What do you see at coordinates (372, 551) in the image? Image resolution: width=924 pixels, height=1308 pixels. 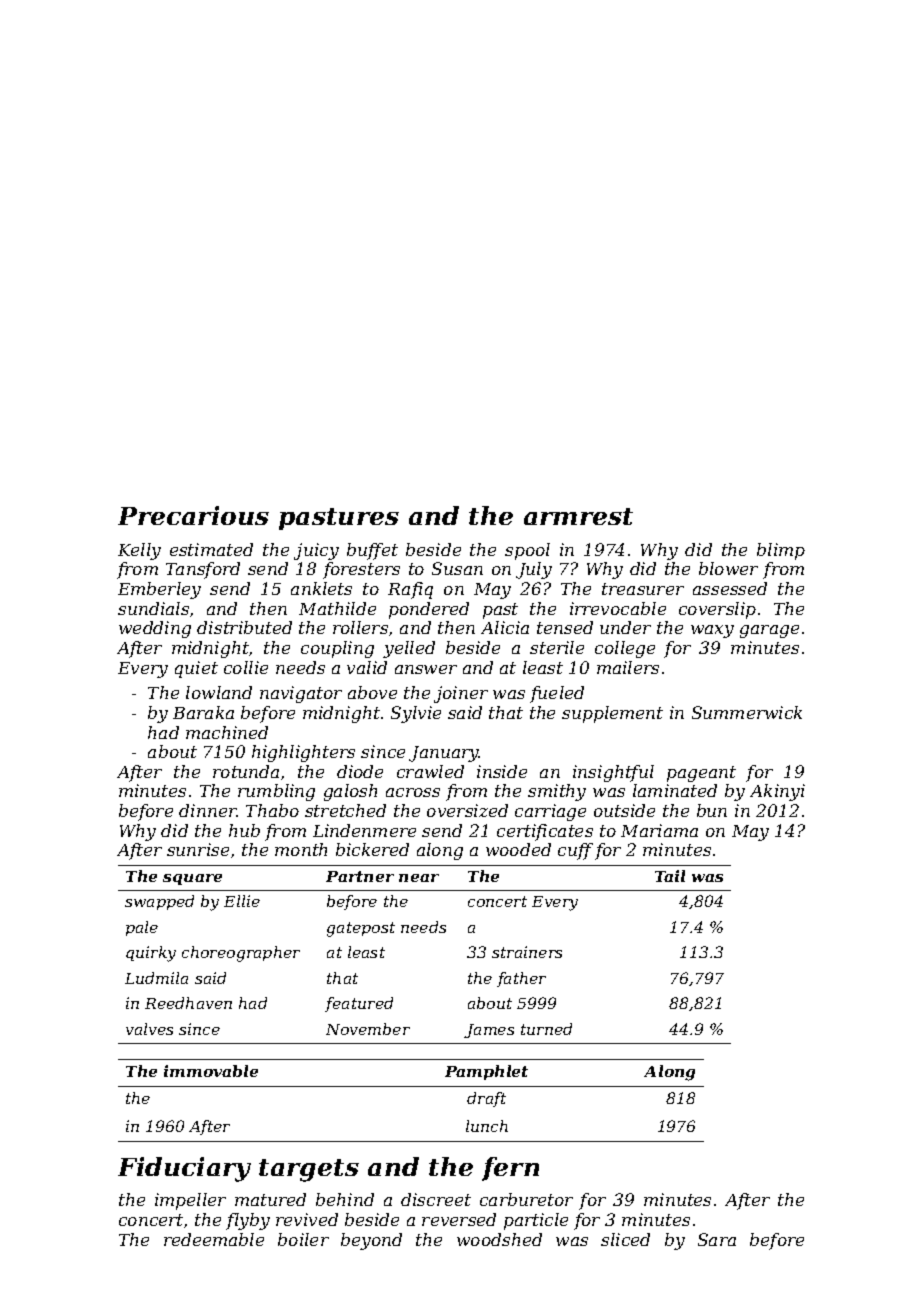 I see `buffet` at bounding box center [372, 551].
